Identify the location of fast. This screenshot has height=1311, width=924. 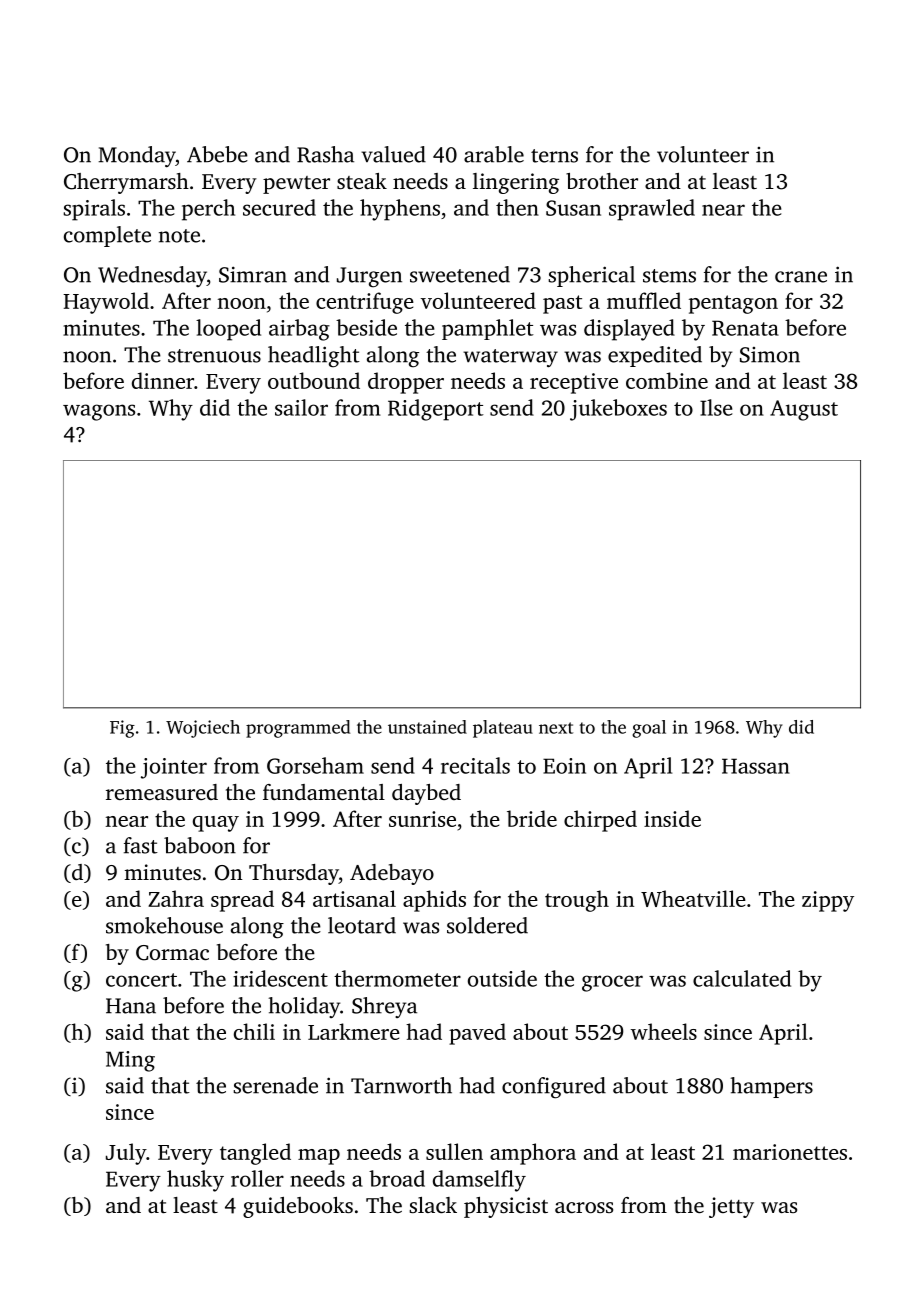
(141, 845).
